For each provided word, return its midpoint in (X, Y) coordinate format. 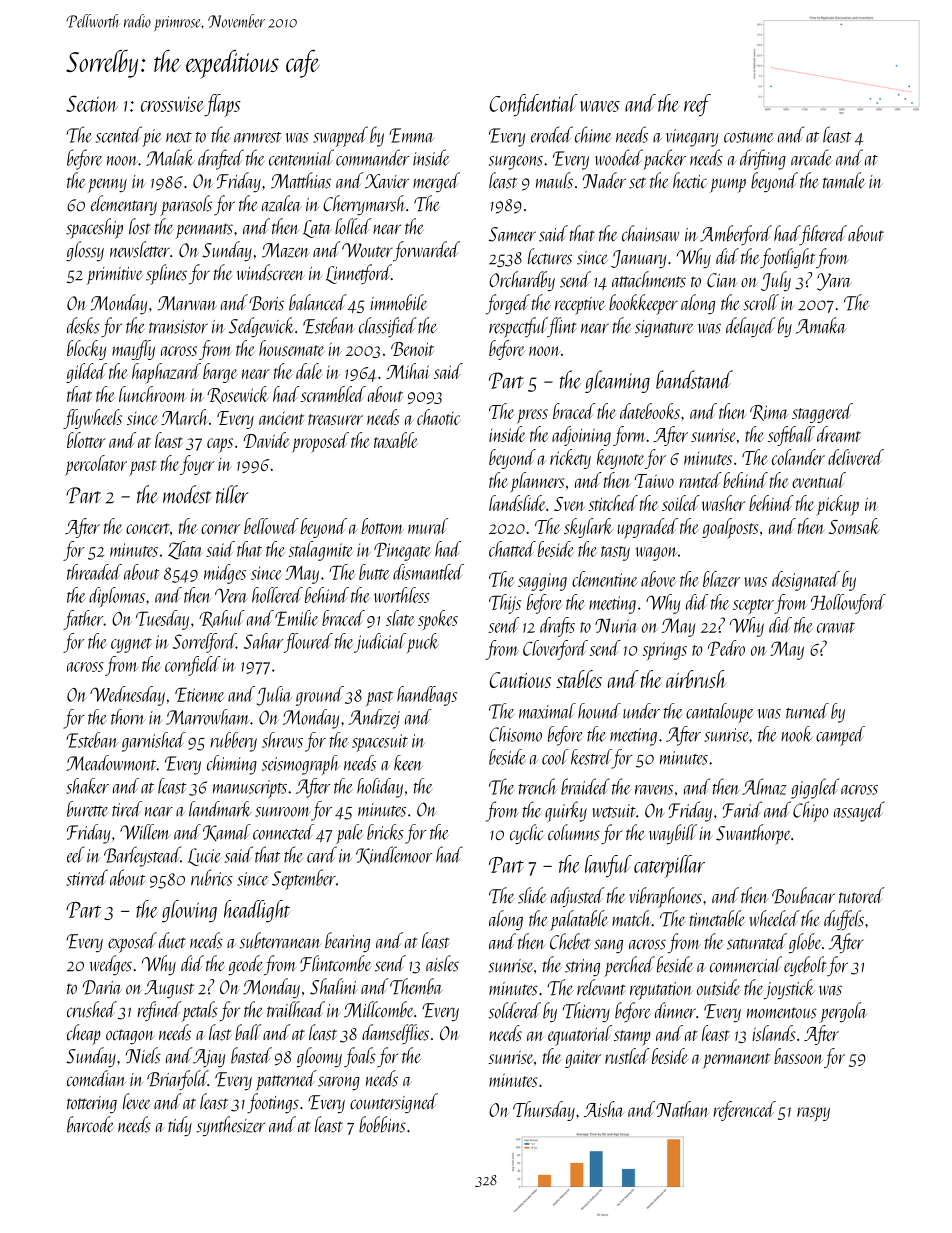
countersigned (394, 1103)
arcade (811, 157)
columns (574, 832)
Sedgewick (262, 327)
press (532, 416)
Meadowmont (111, 763)
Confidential (534, 105)
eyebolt (805, 966)
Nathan (682, 1109)
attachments (649, 279)
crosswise (172, 104)
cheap (84, 1034)
